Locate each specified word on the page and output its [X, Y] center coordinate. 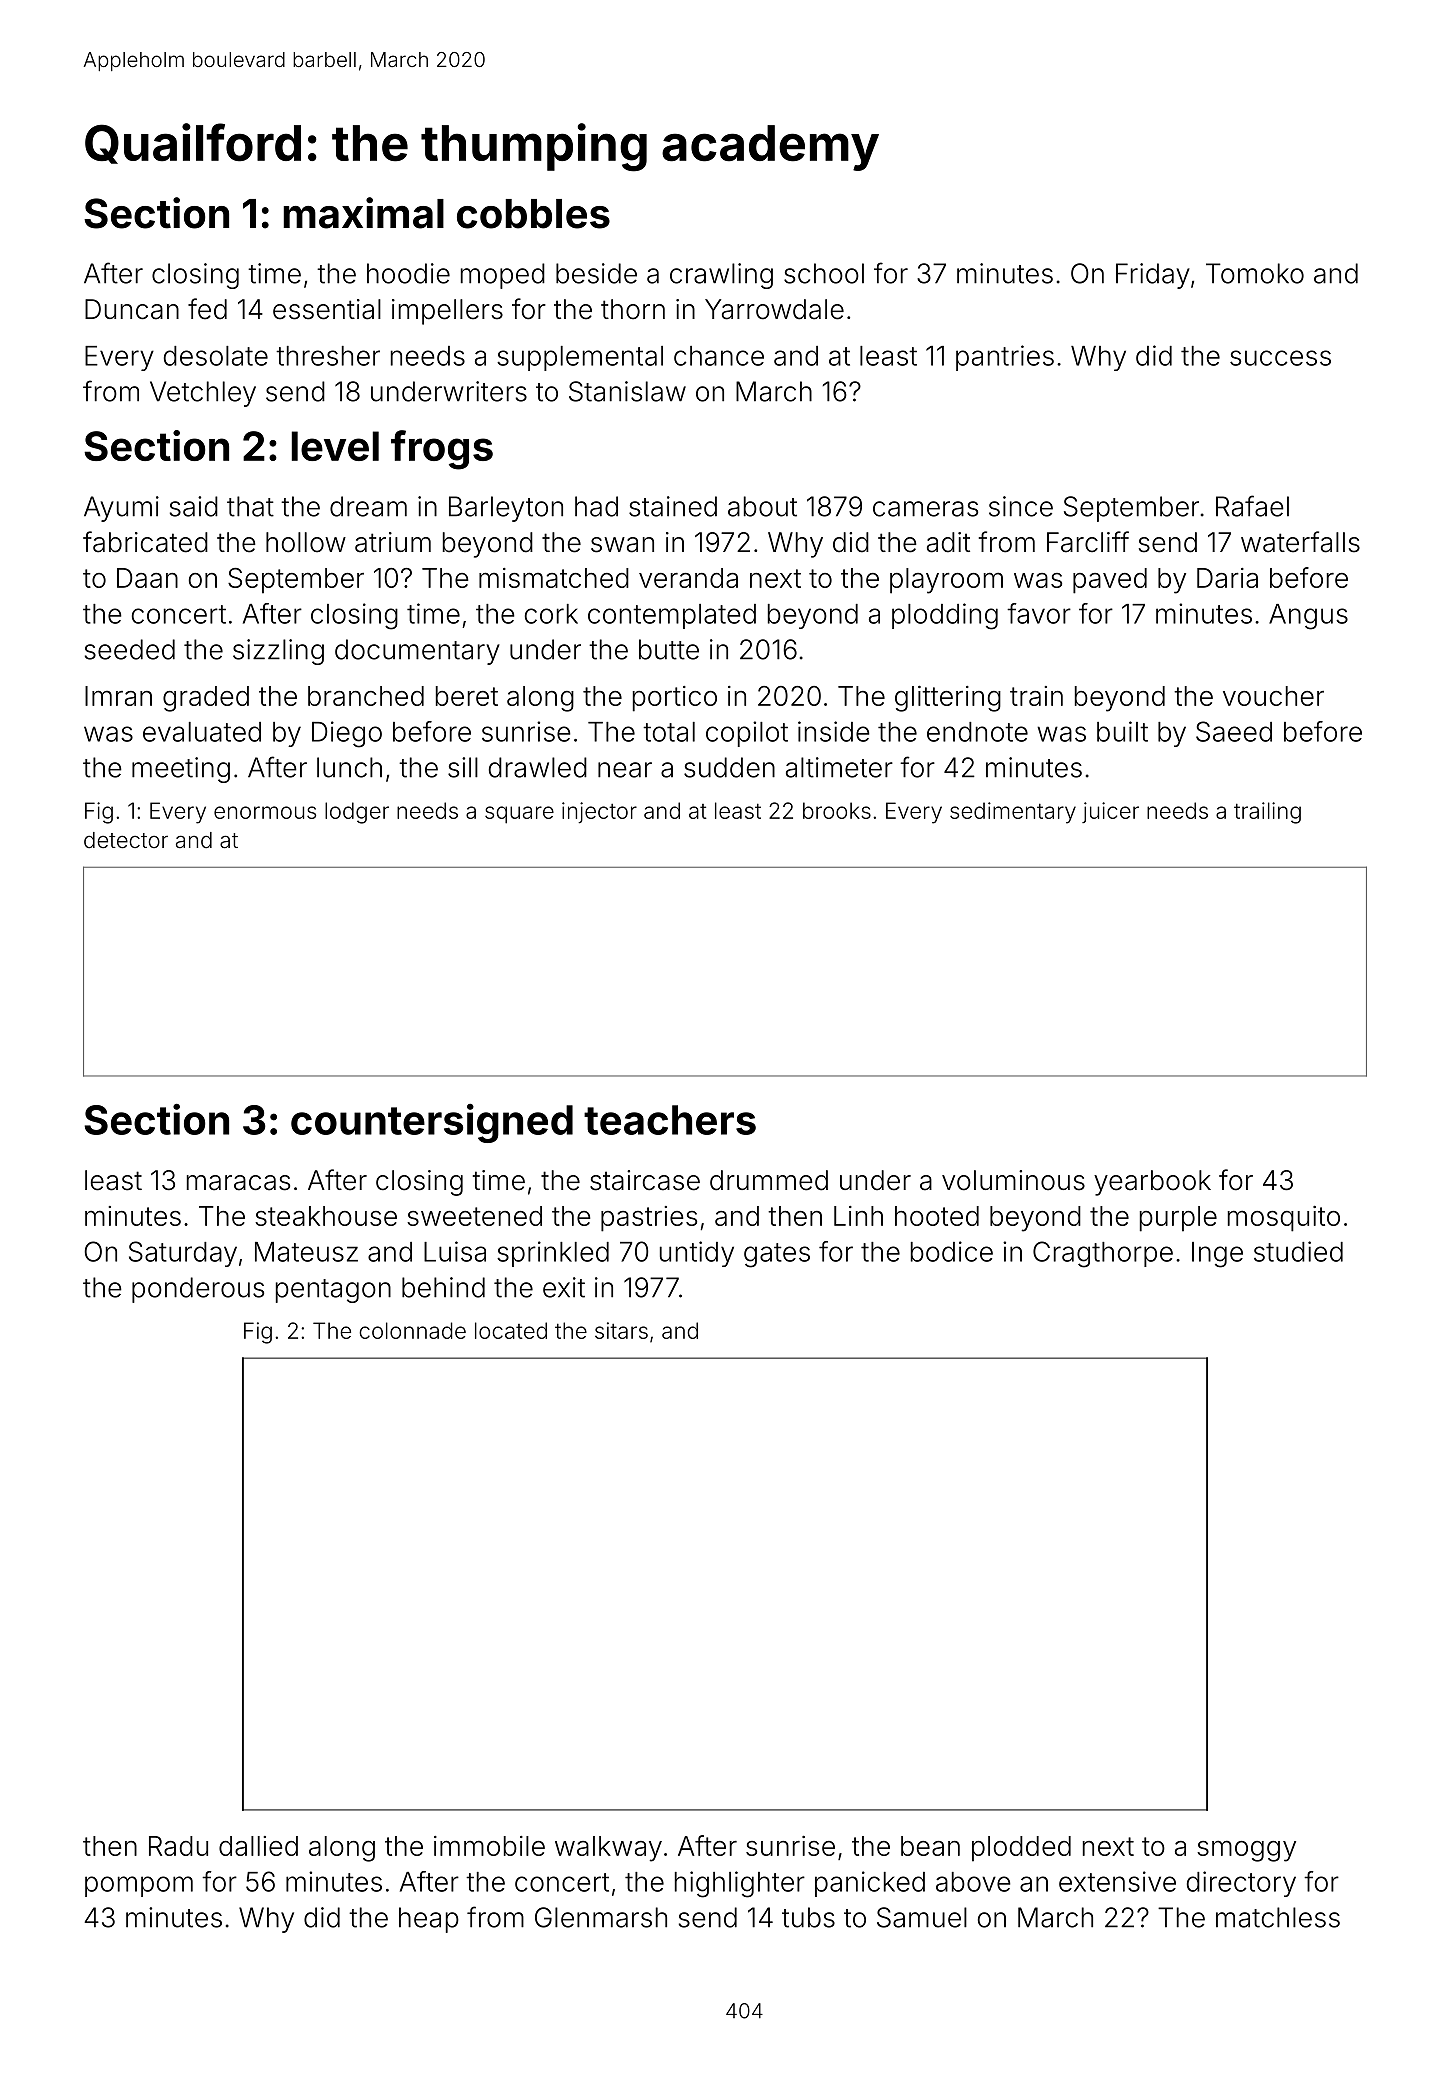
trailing [1267, 813]
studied [1298, 1251]
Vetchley [203, 394]
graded [206, 699]
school [824, 273]
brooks [837, 810]
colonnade [412, 1330]
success [1280, 358]
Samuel [922, 1917]
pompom [139, 1886]
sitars [621, 1330]
